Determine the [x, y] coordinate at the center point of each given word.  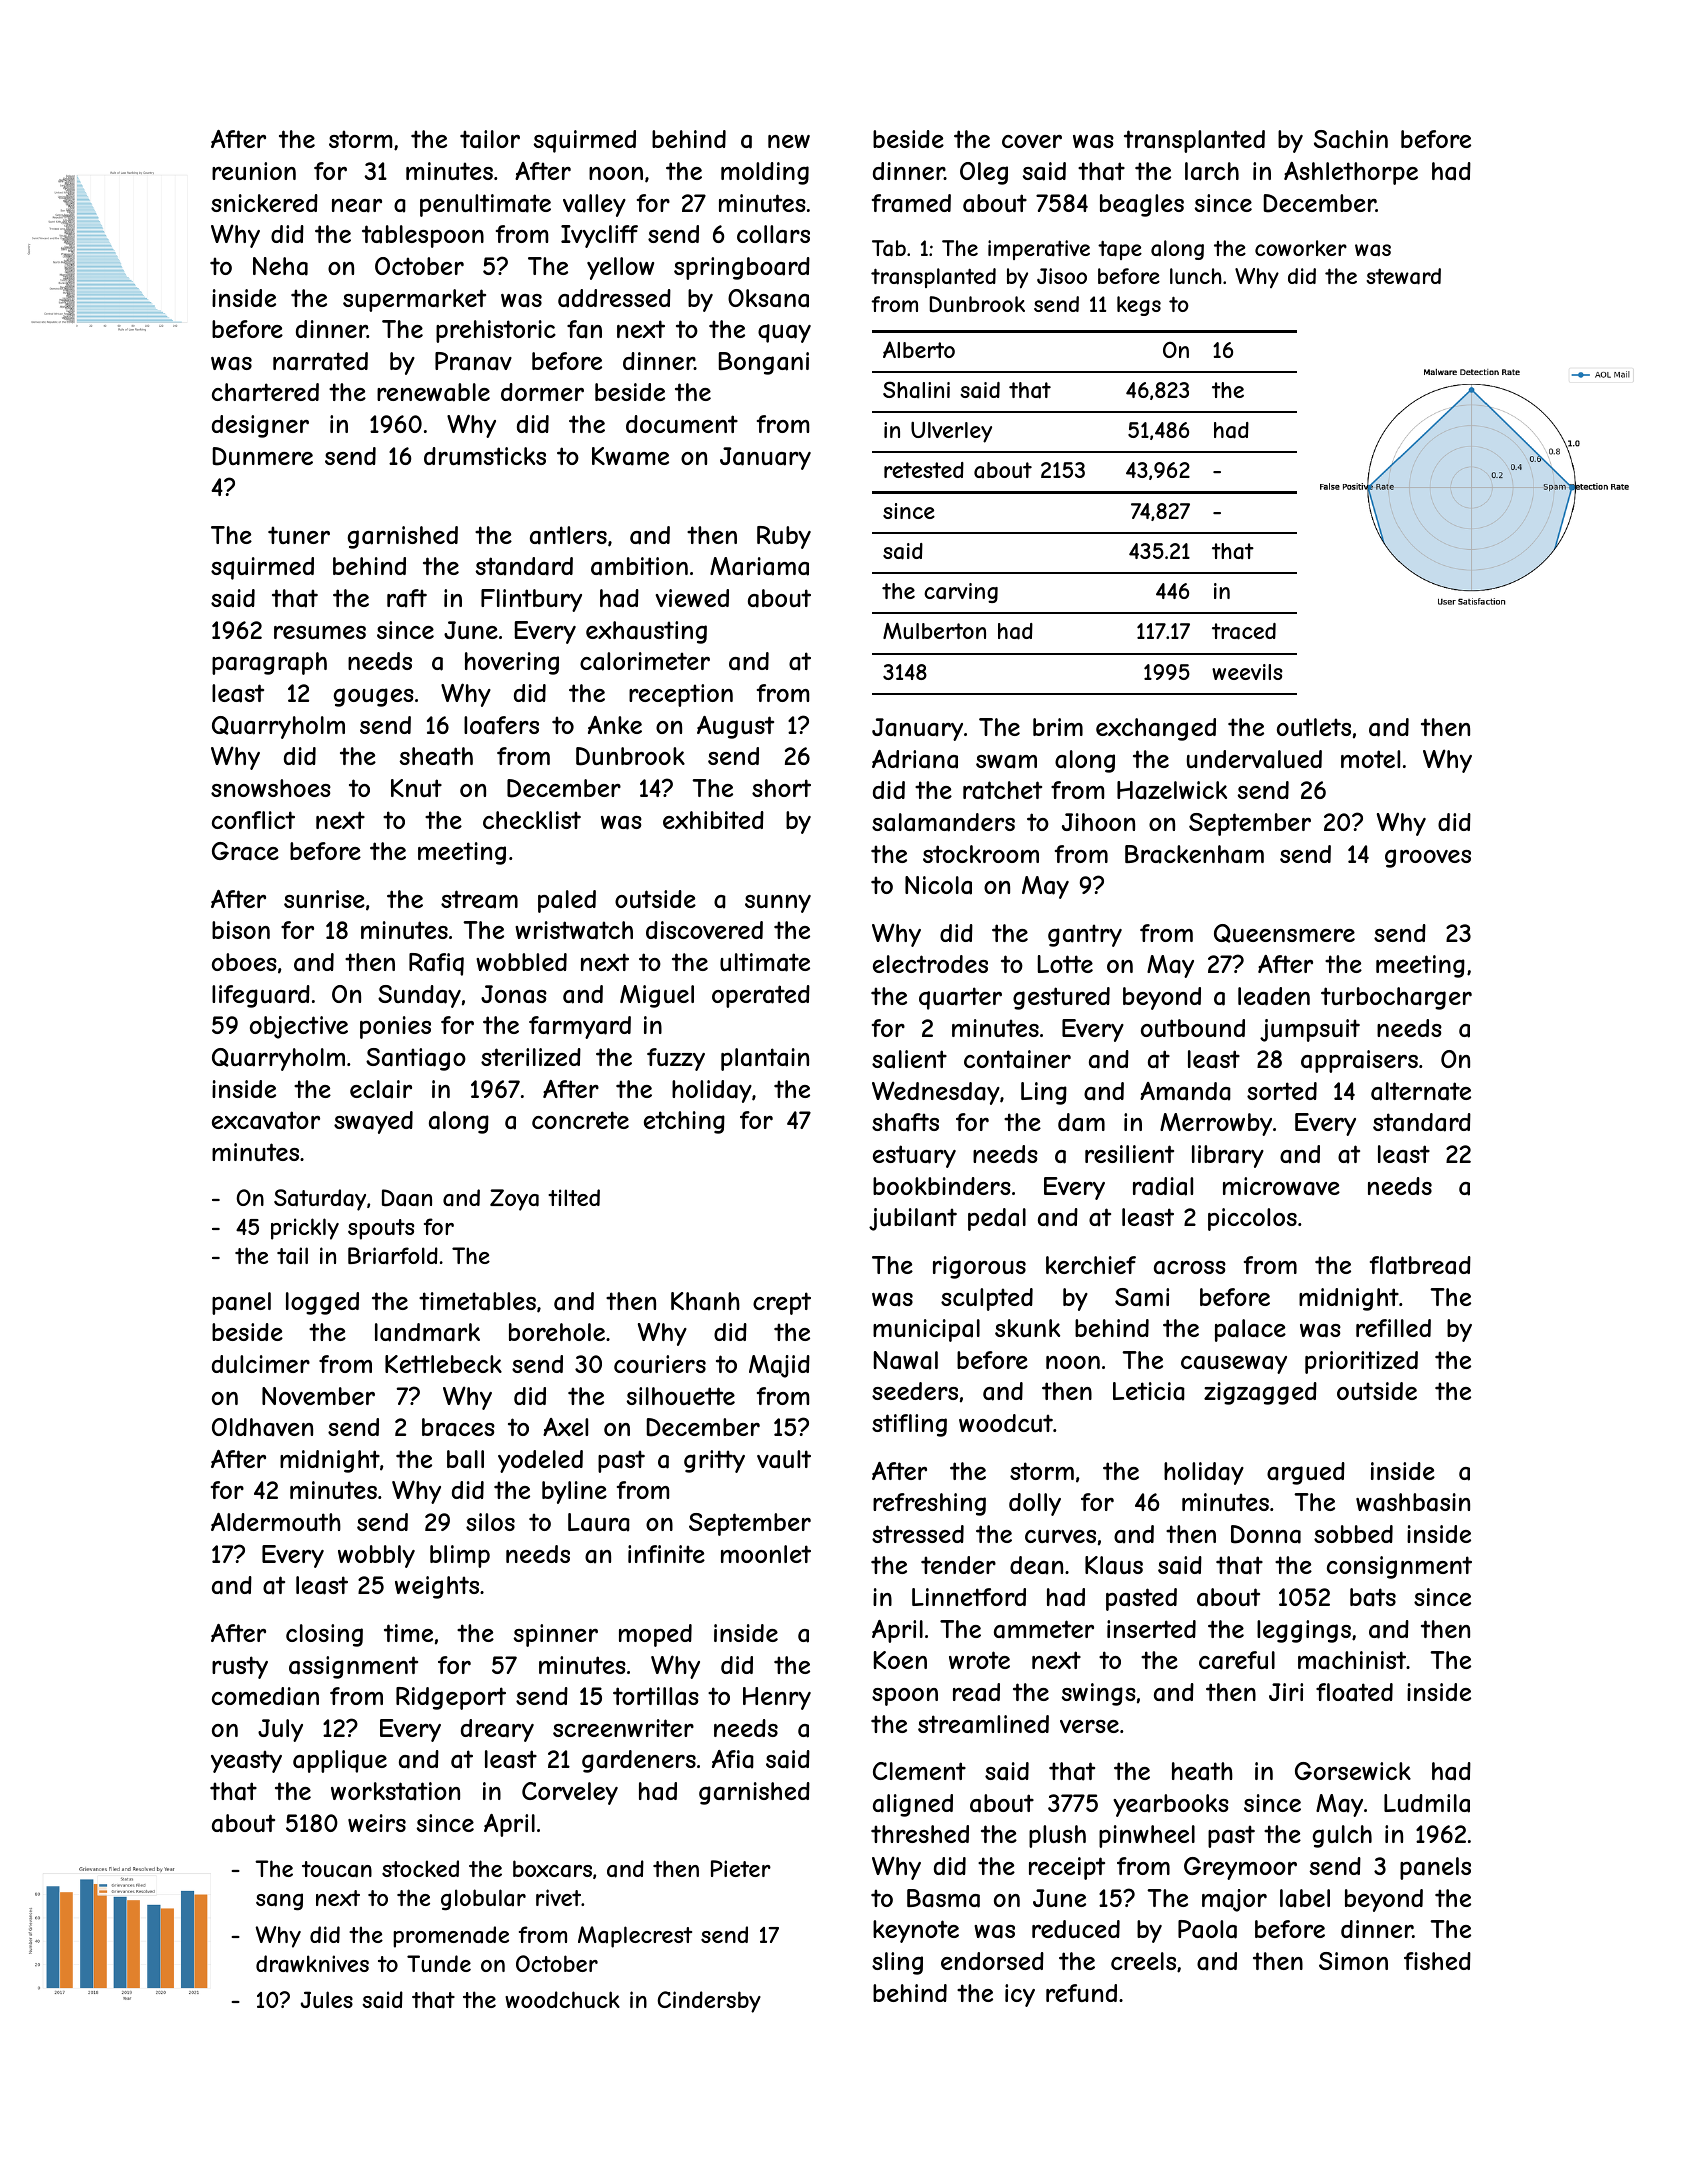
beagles [1142, 205]
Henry [777, 1698]
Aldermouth [276, 1522]
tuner [299, 535]
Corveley [570, 1793]
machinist [1352, 1660]
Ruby [784, 537]
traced [1244, 631]
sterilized [531, 1057]
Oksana [768, 298]
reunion [254, 171]
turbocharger [1396, 998]
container [1017, 1059]
